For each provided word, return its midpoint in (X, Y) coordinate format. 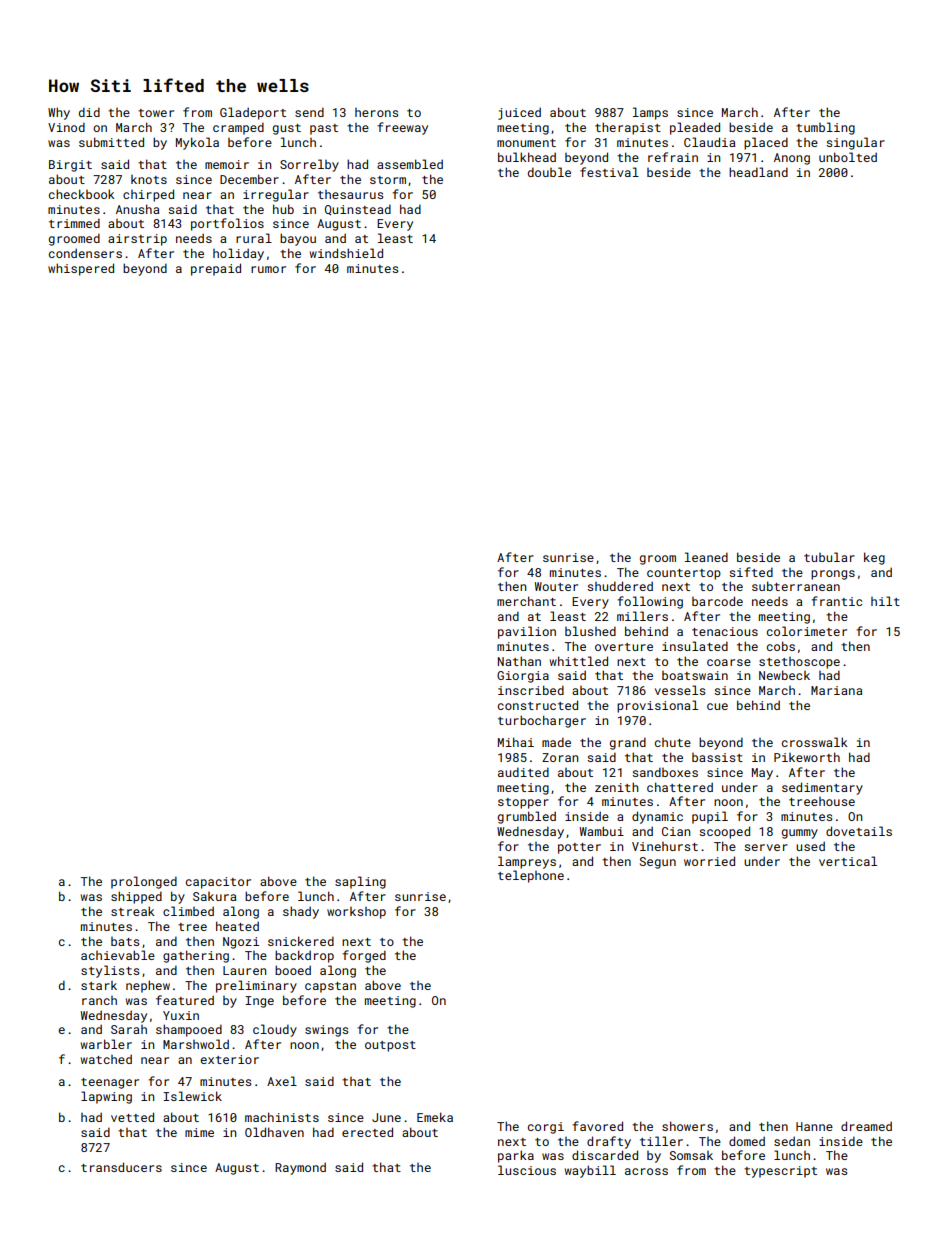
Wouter (556, 586)
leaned (706, 557)
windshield (346, 253)
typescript (780, 1172)
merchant (526, 601)
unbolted (848, 157)
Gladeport (253, 113)
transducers (121, 1167)
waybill (590, 1171)
